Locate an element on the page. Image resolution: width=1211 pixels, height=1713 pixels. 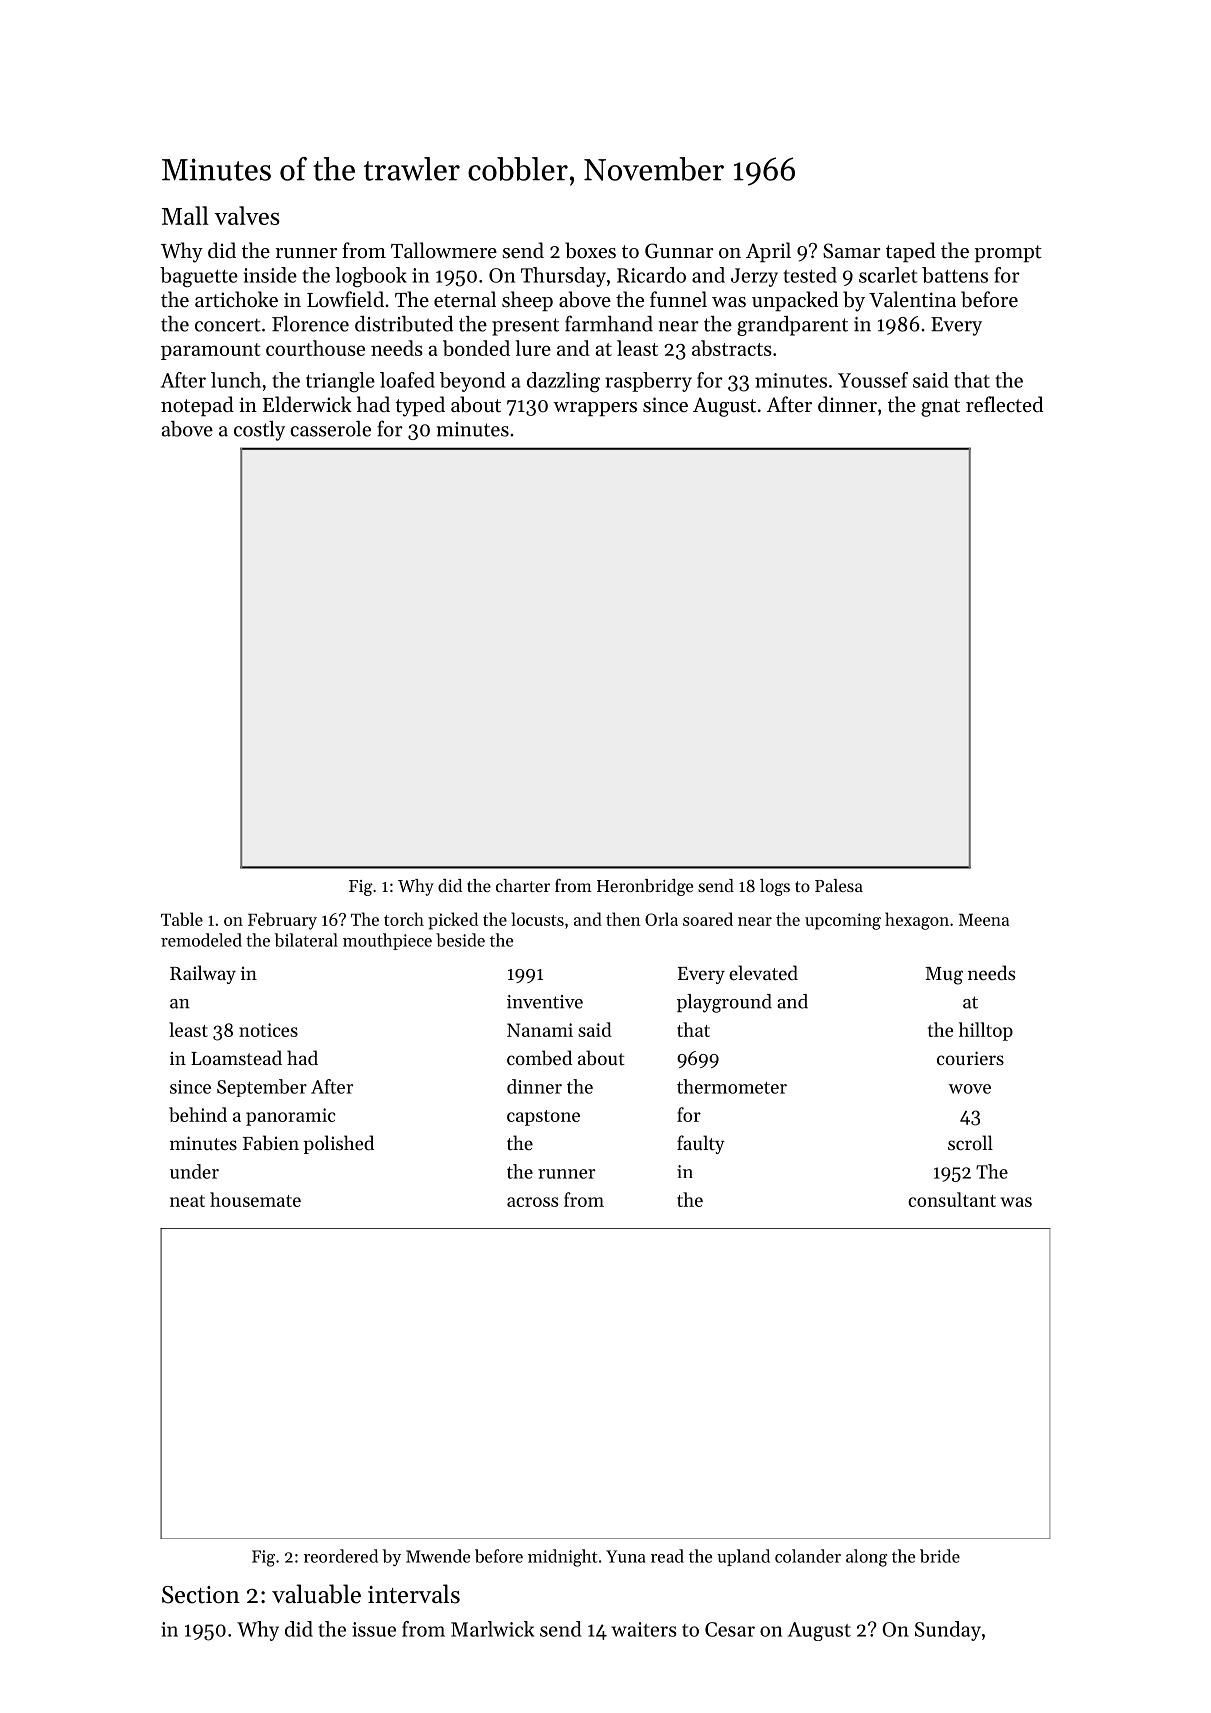
issue is located at coordinates (374, 1629).
